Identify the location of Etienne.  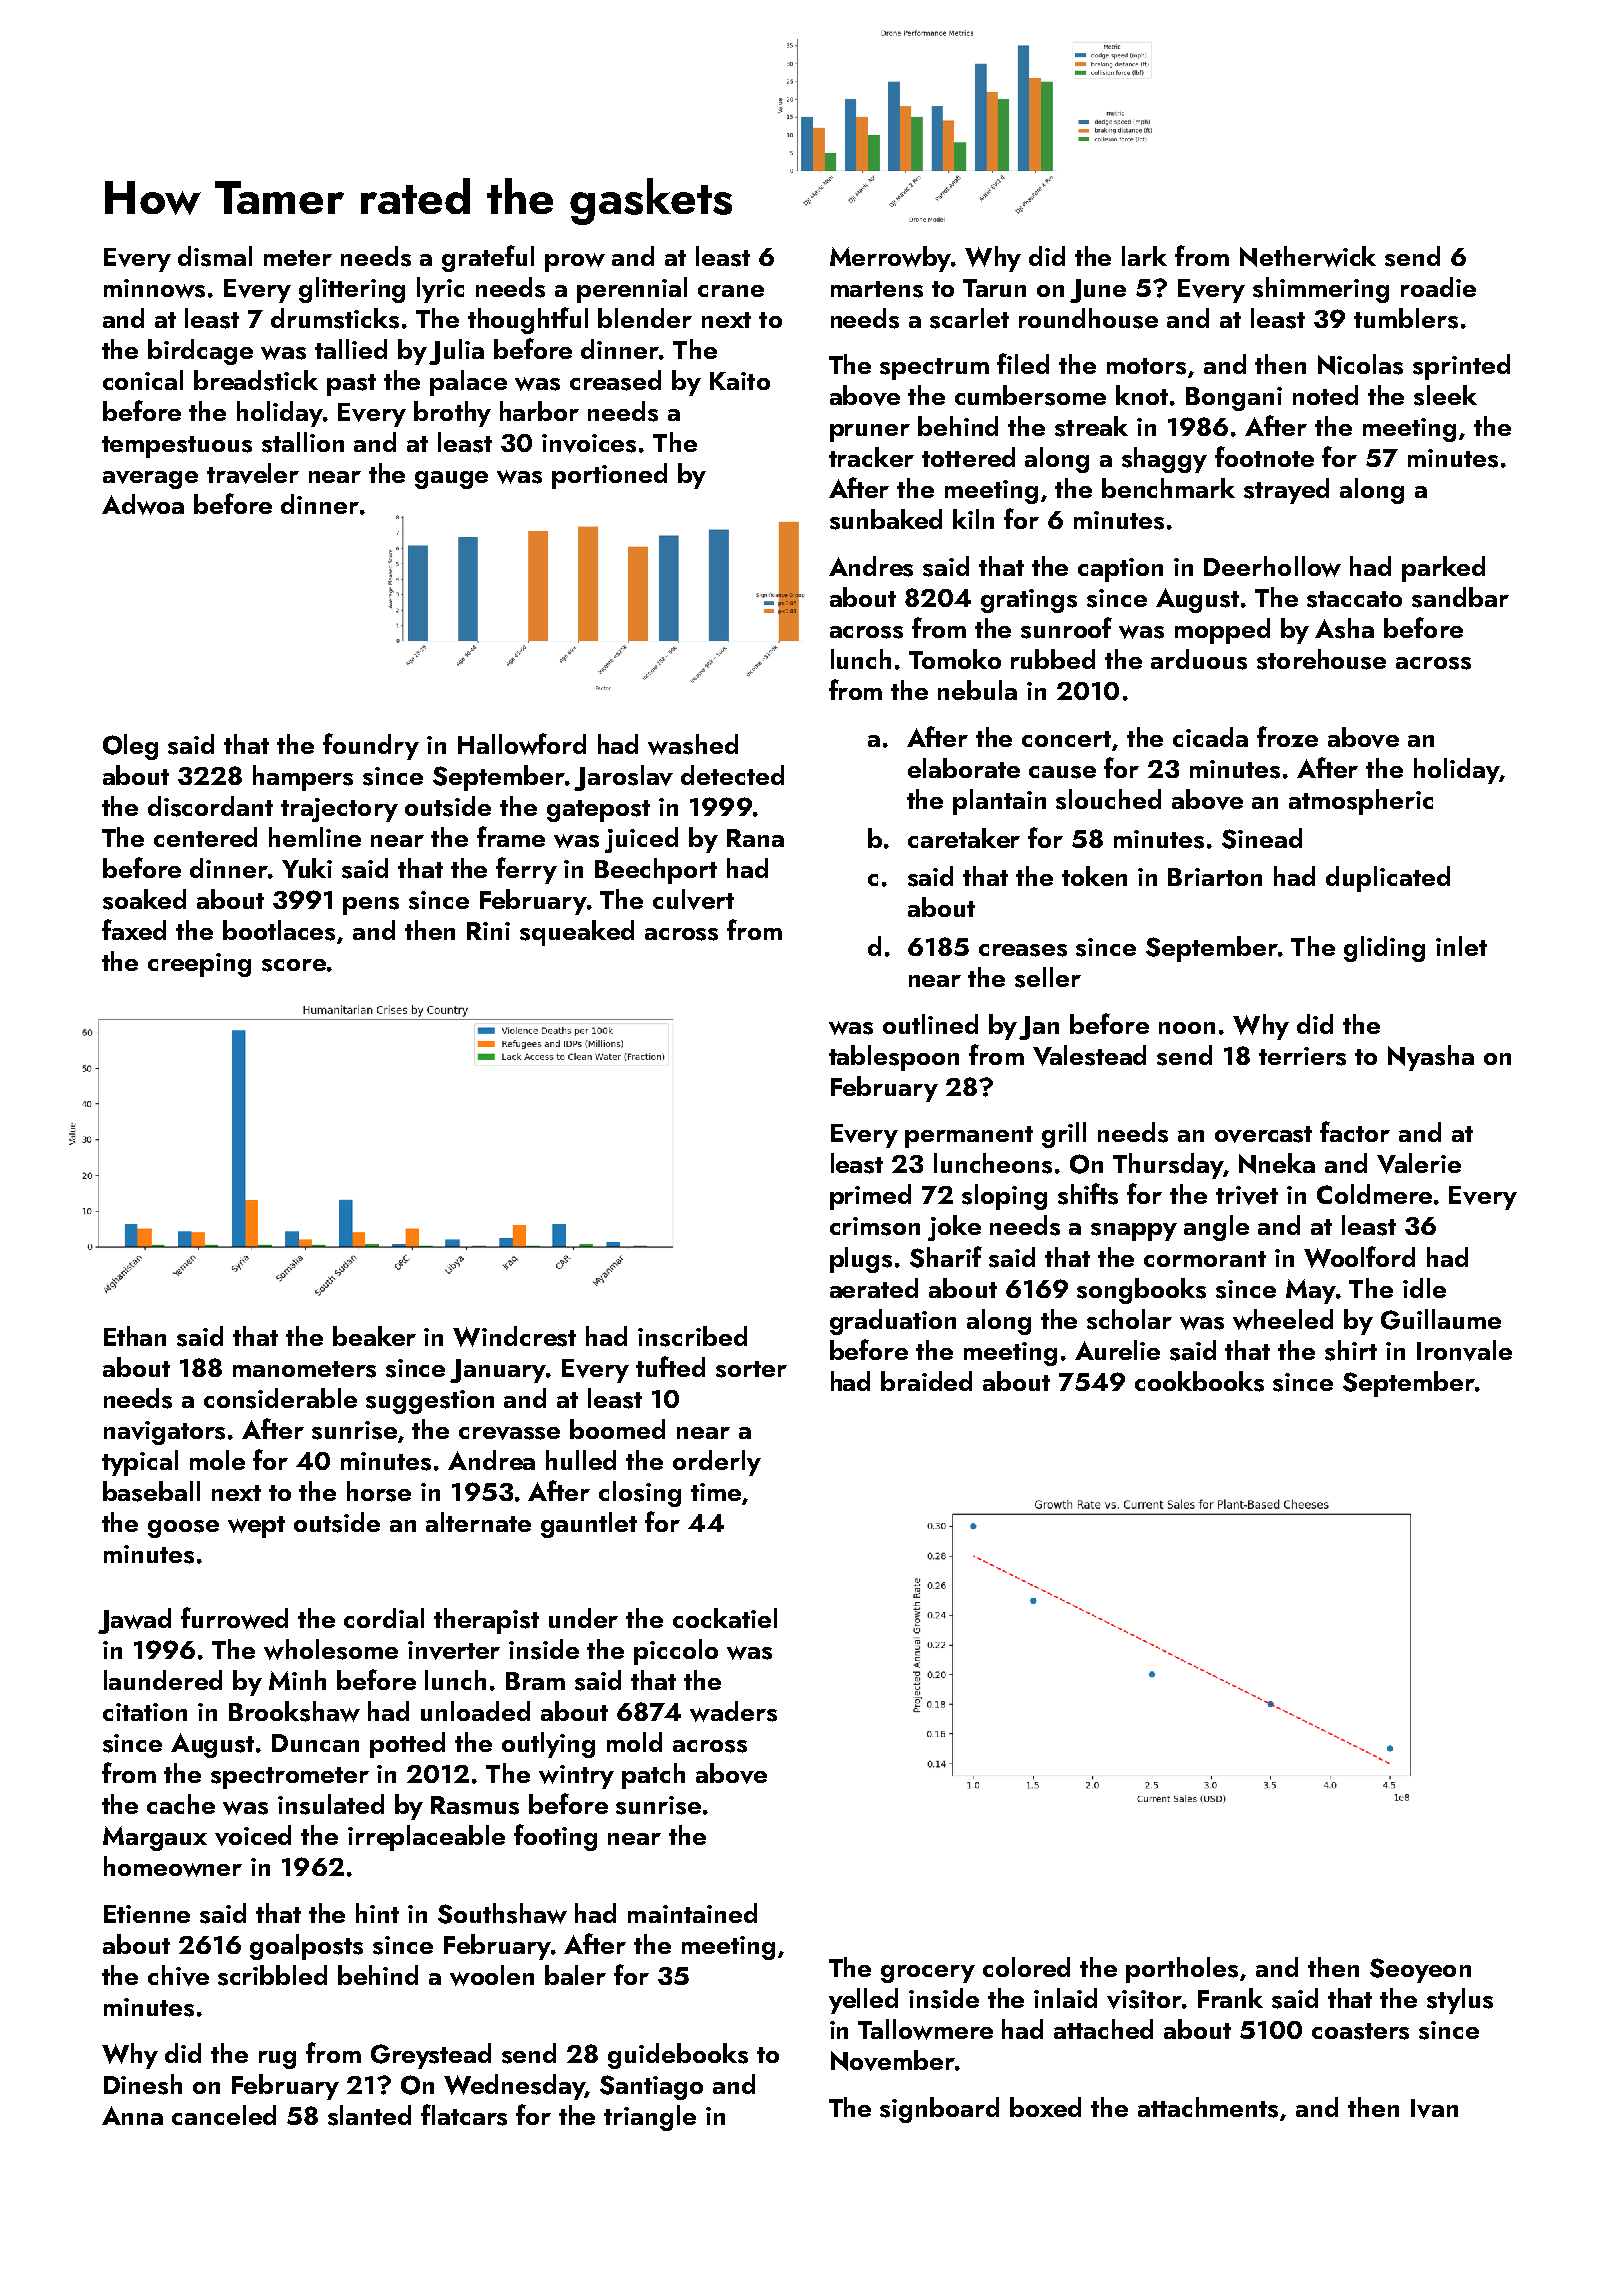
(147, 1914).
